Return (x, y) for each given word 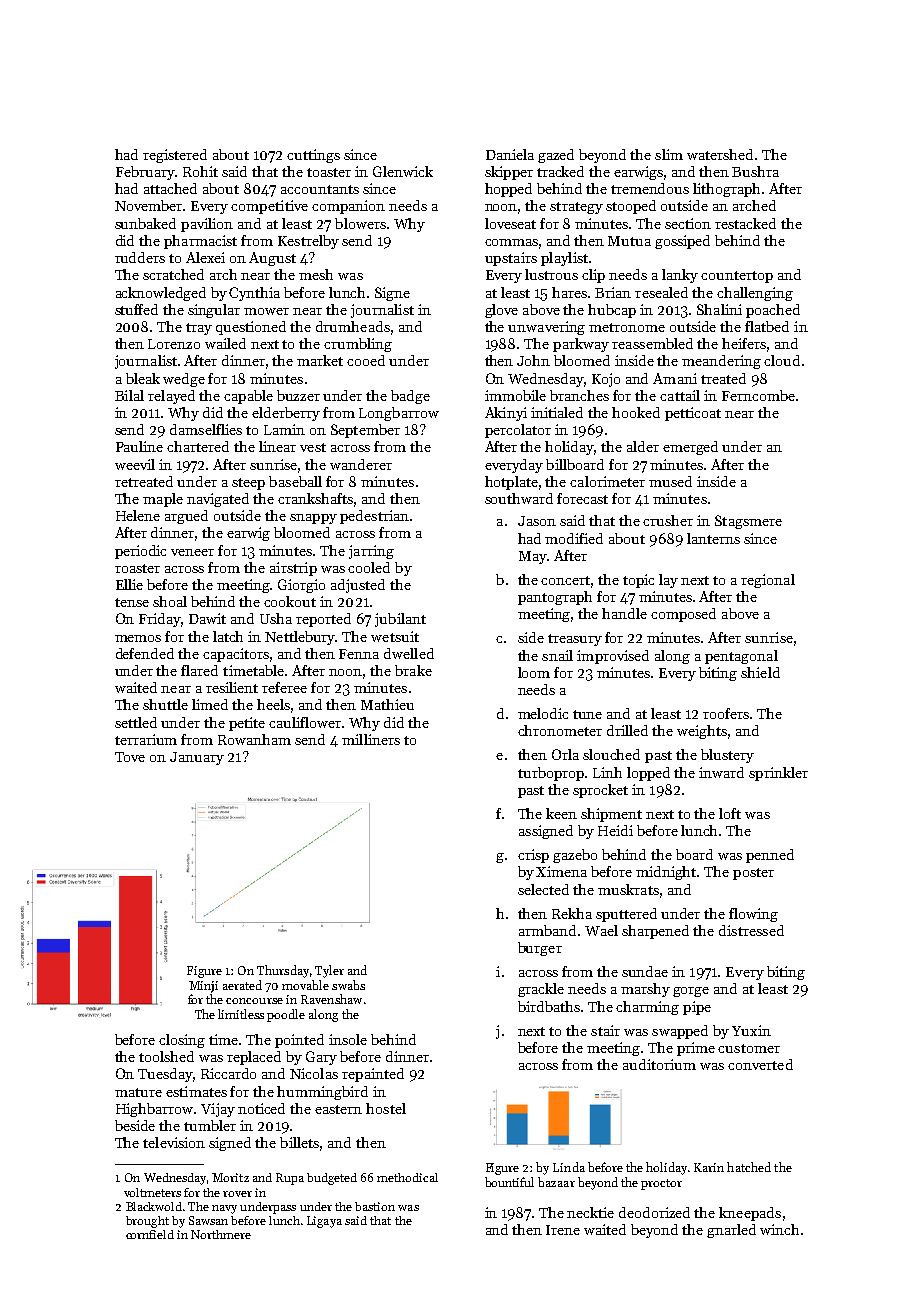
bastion (375, 1206)
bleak (143, 378)
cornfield (150, 1234)
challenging (755, 294)
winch (779, 1229)
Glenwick (403, 171)
